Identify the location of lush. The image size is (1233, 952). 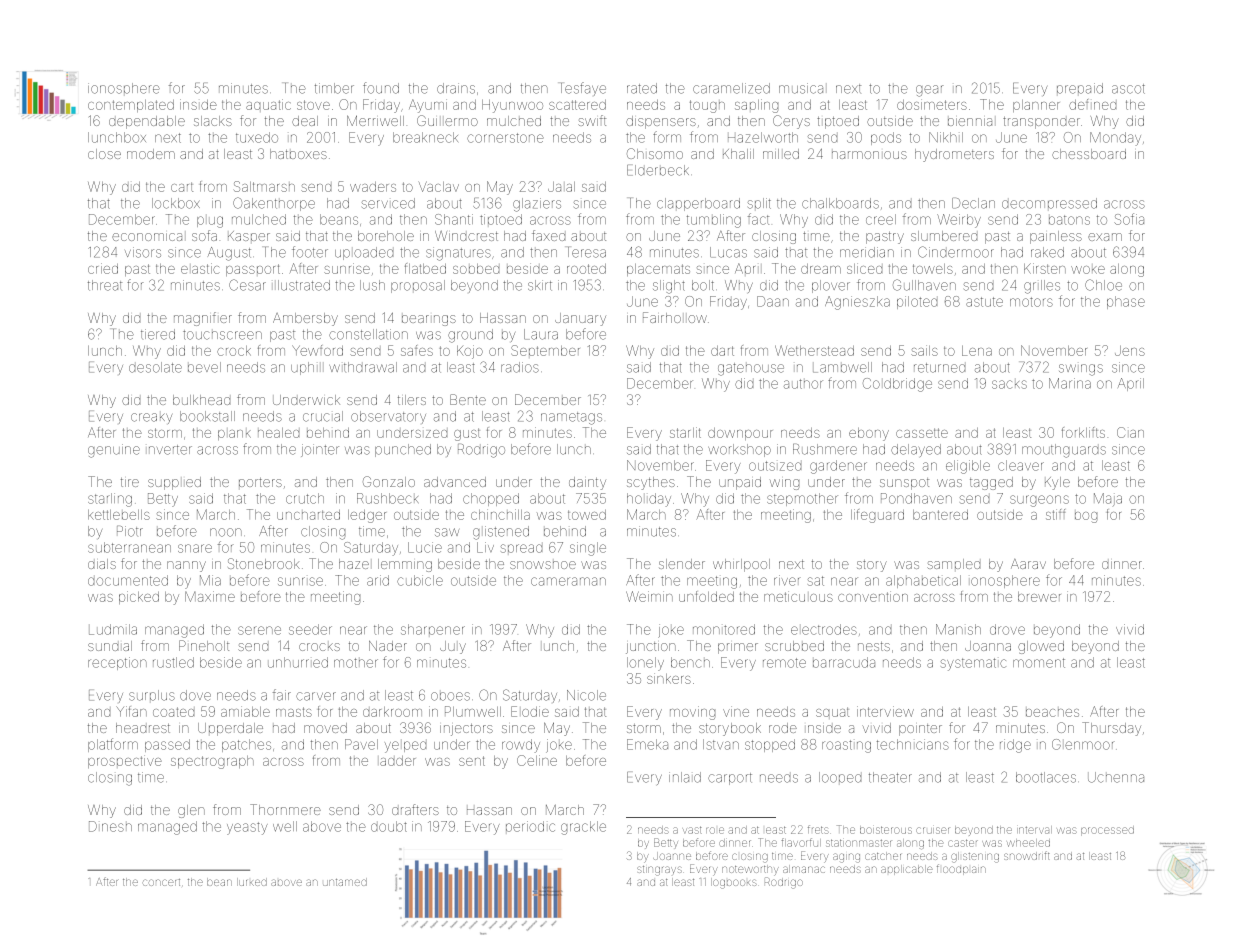
(372, 285).
